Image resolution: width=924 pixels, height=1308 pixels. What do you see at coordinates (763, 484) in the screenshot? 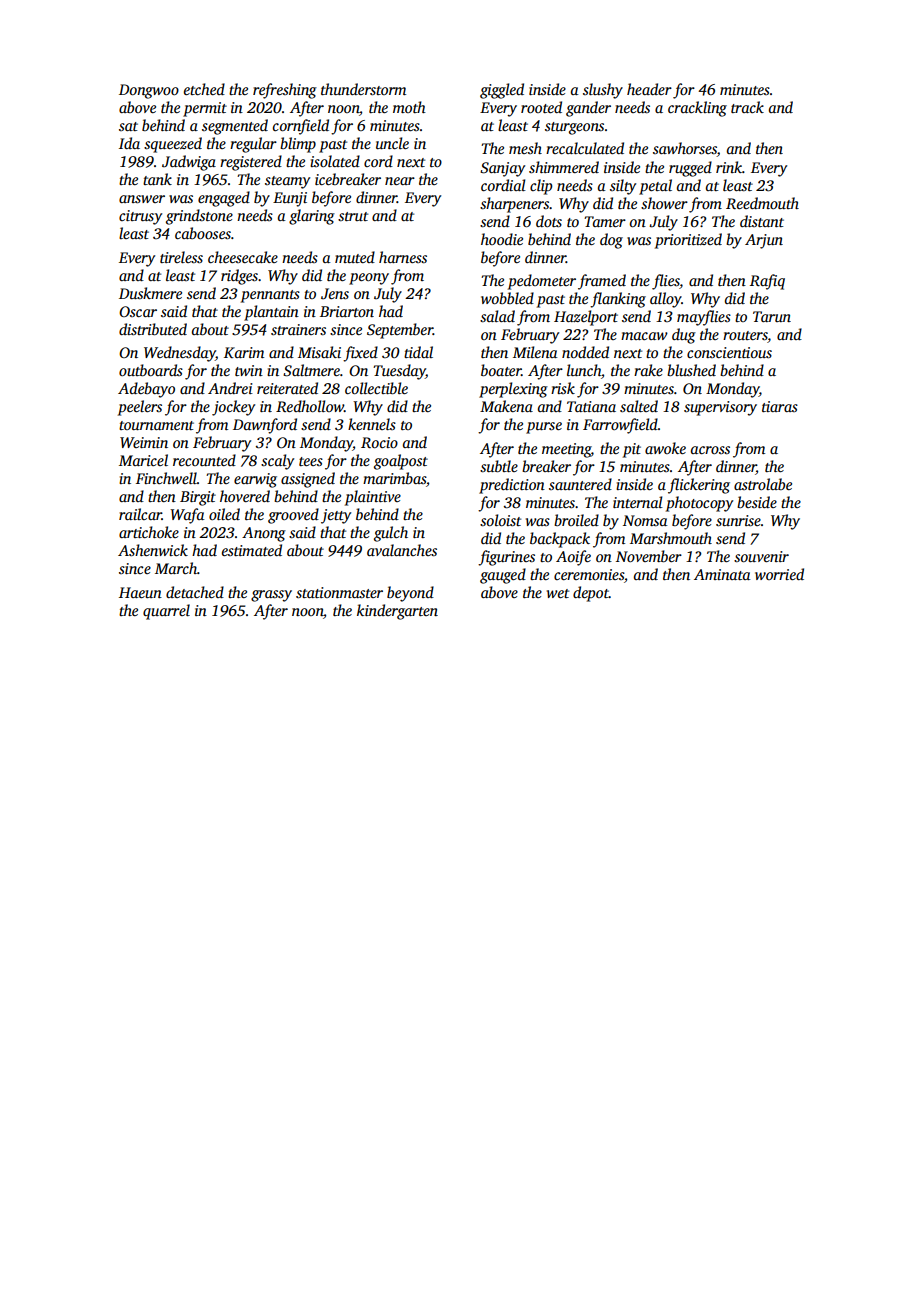
I see `astrolabe` at bounding box center [763, 484].
